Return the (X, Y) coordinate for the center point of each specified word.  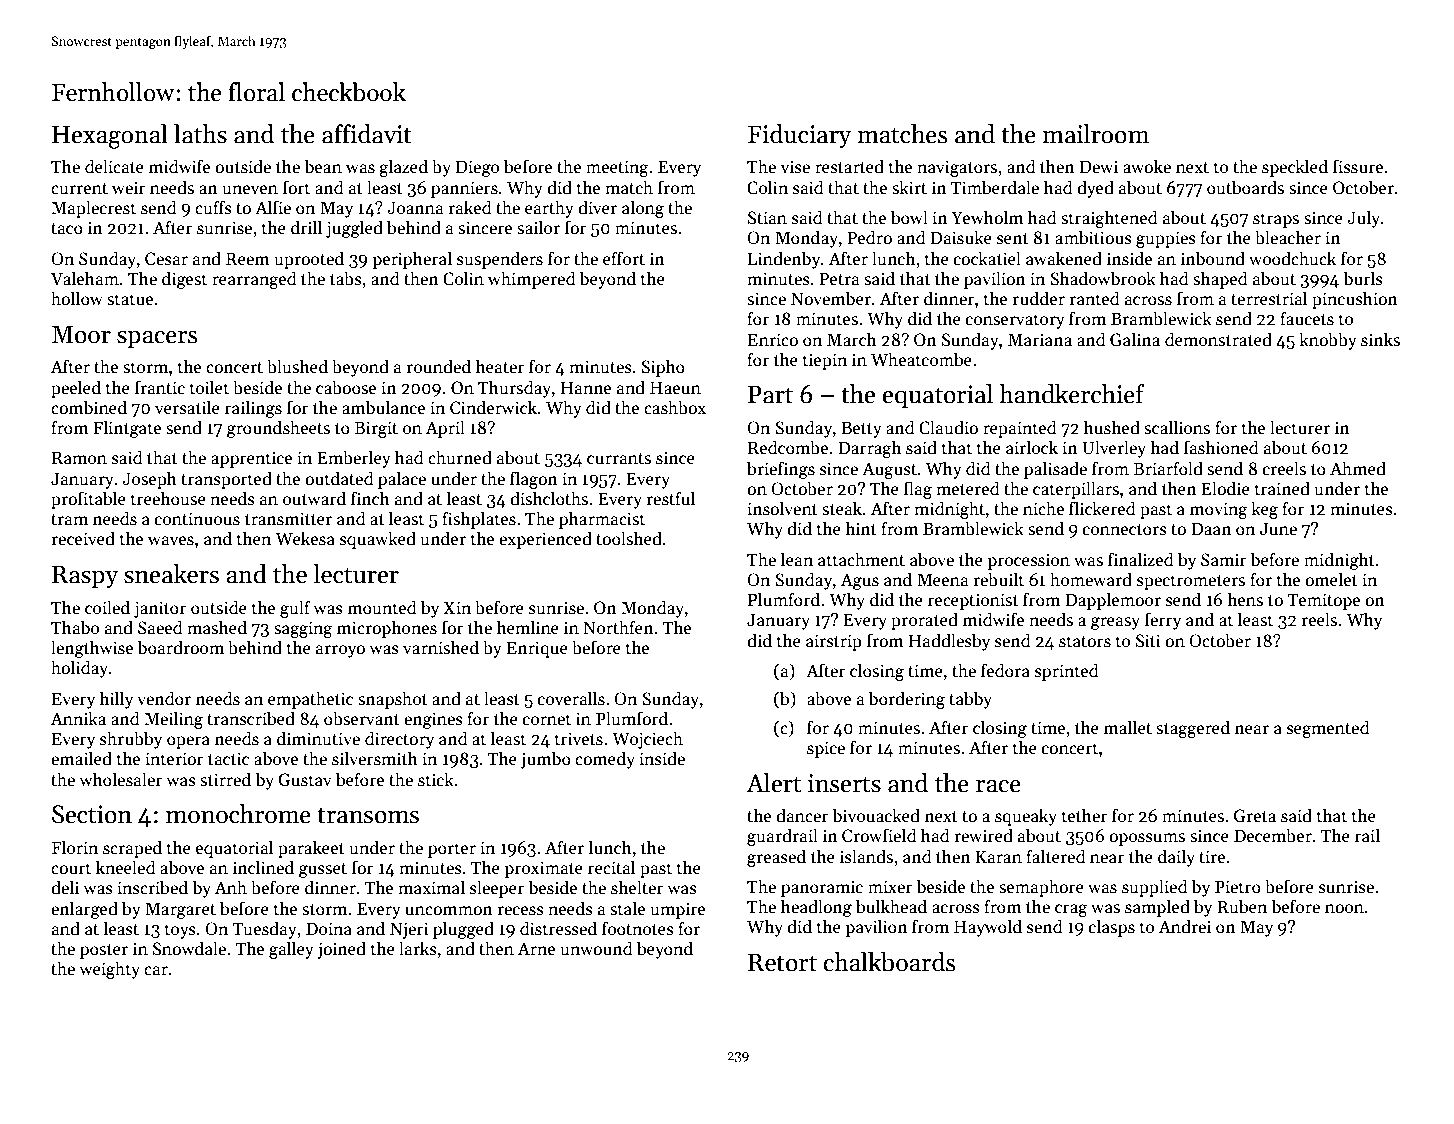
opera (188, 742)
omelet (1331, 579)
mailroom (1095, 134)
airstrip (834, 642)
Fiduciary (799, 136)
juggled (354, 229)
